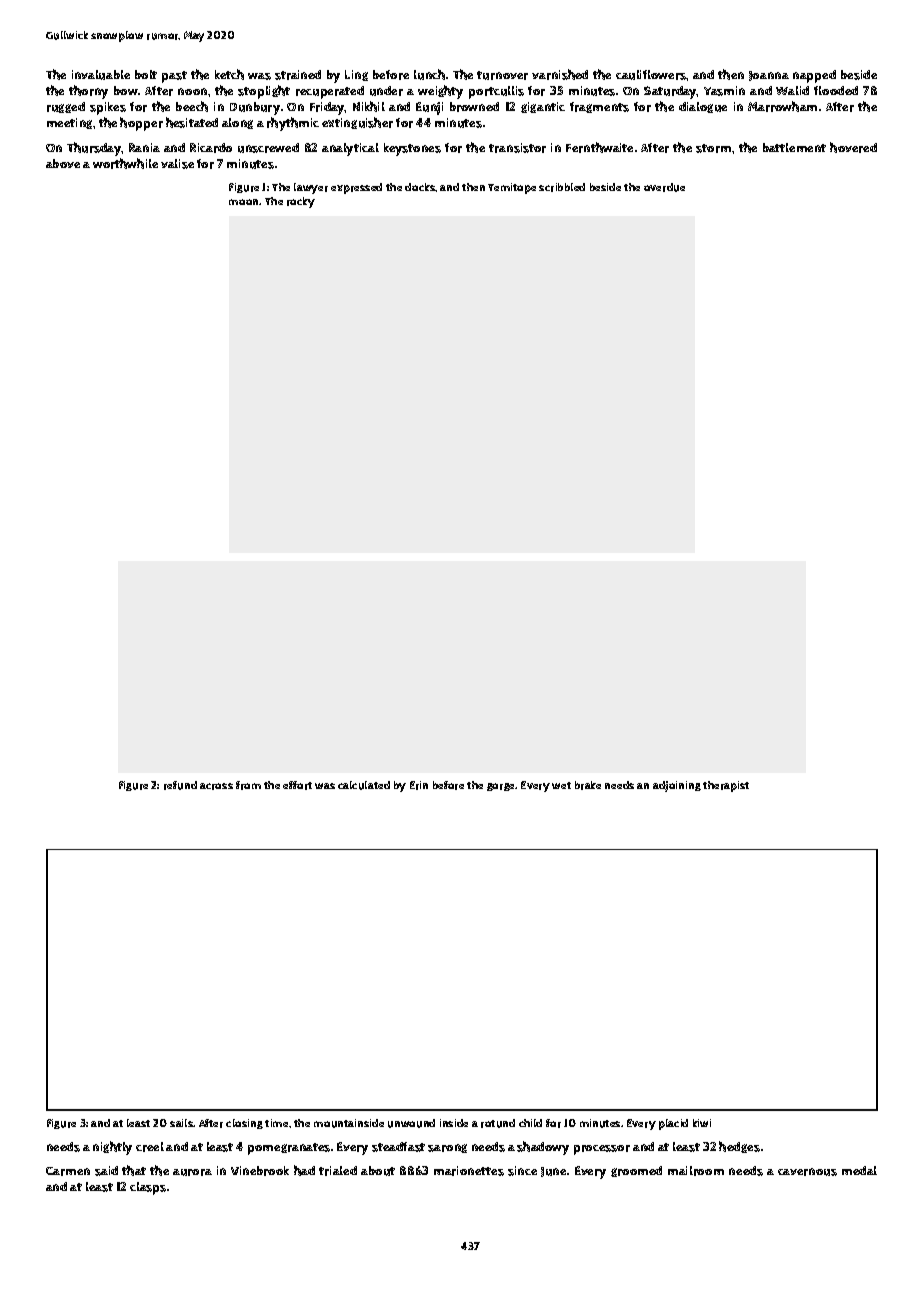  I want to click on creel, so click(150, 1147).
